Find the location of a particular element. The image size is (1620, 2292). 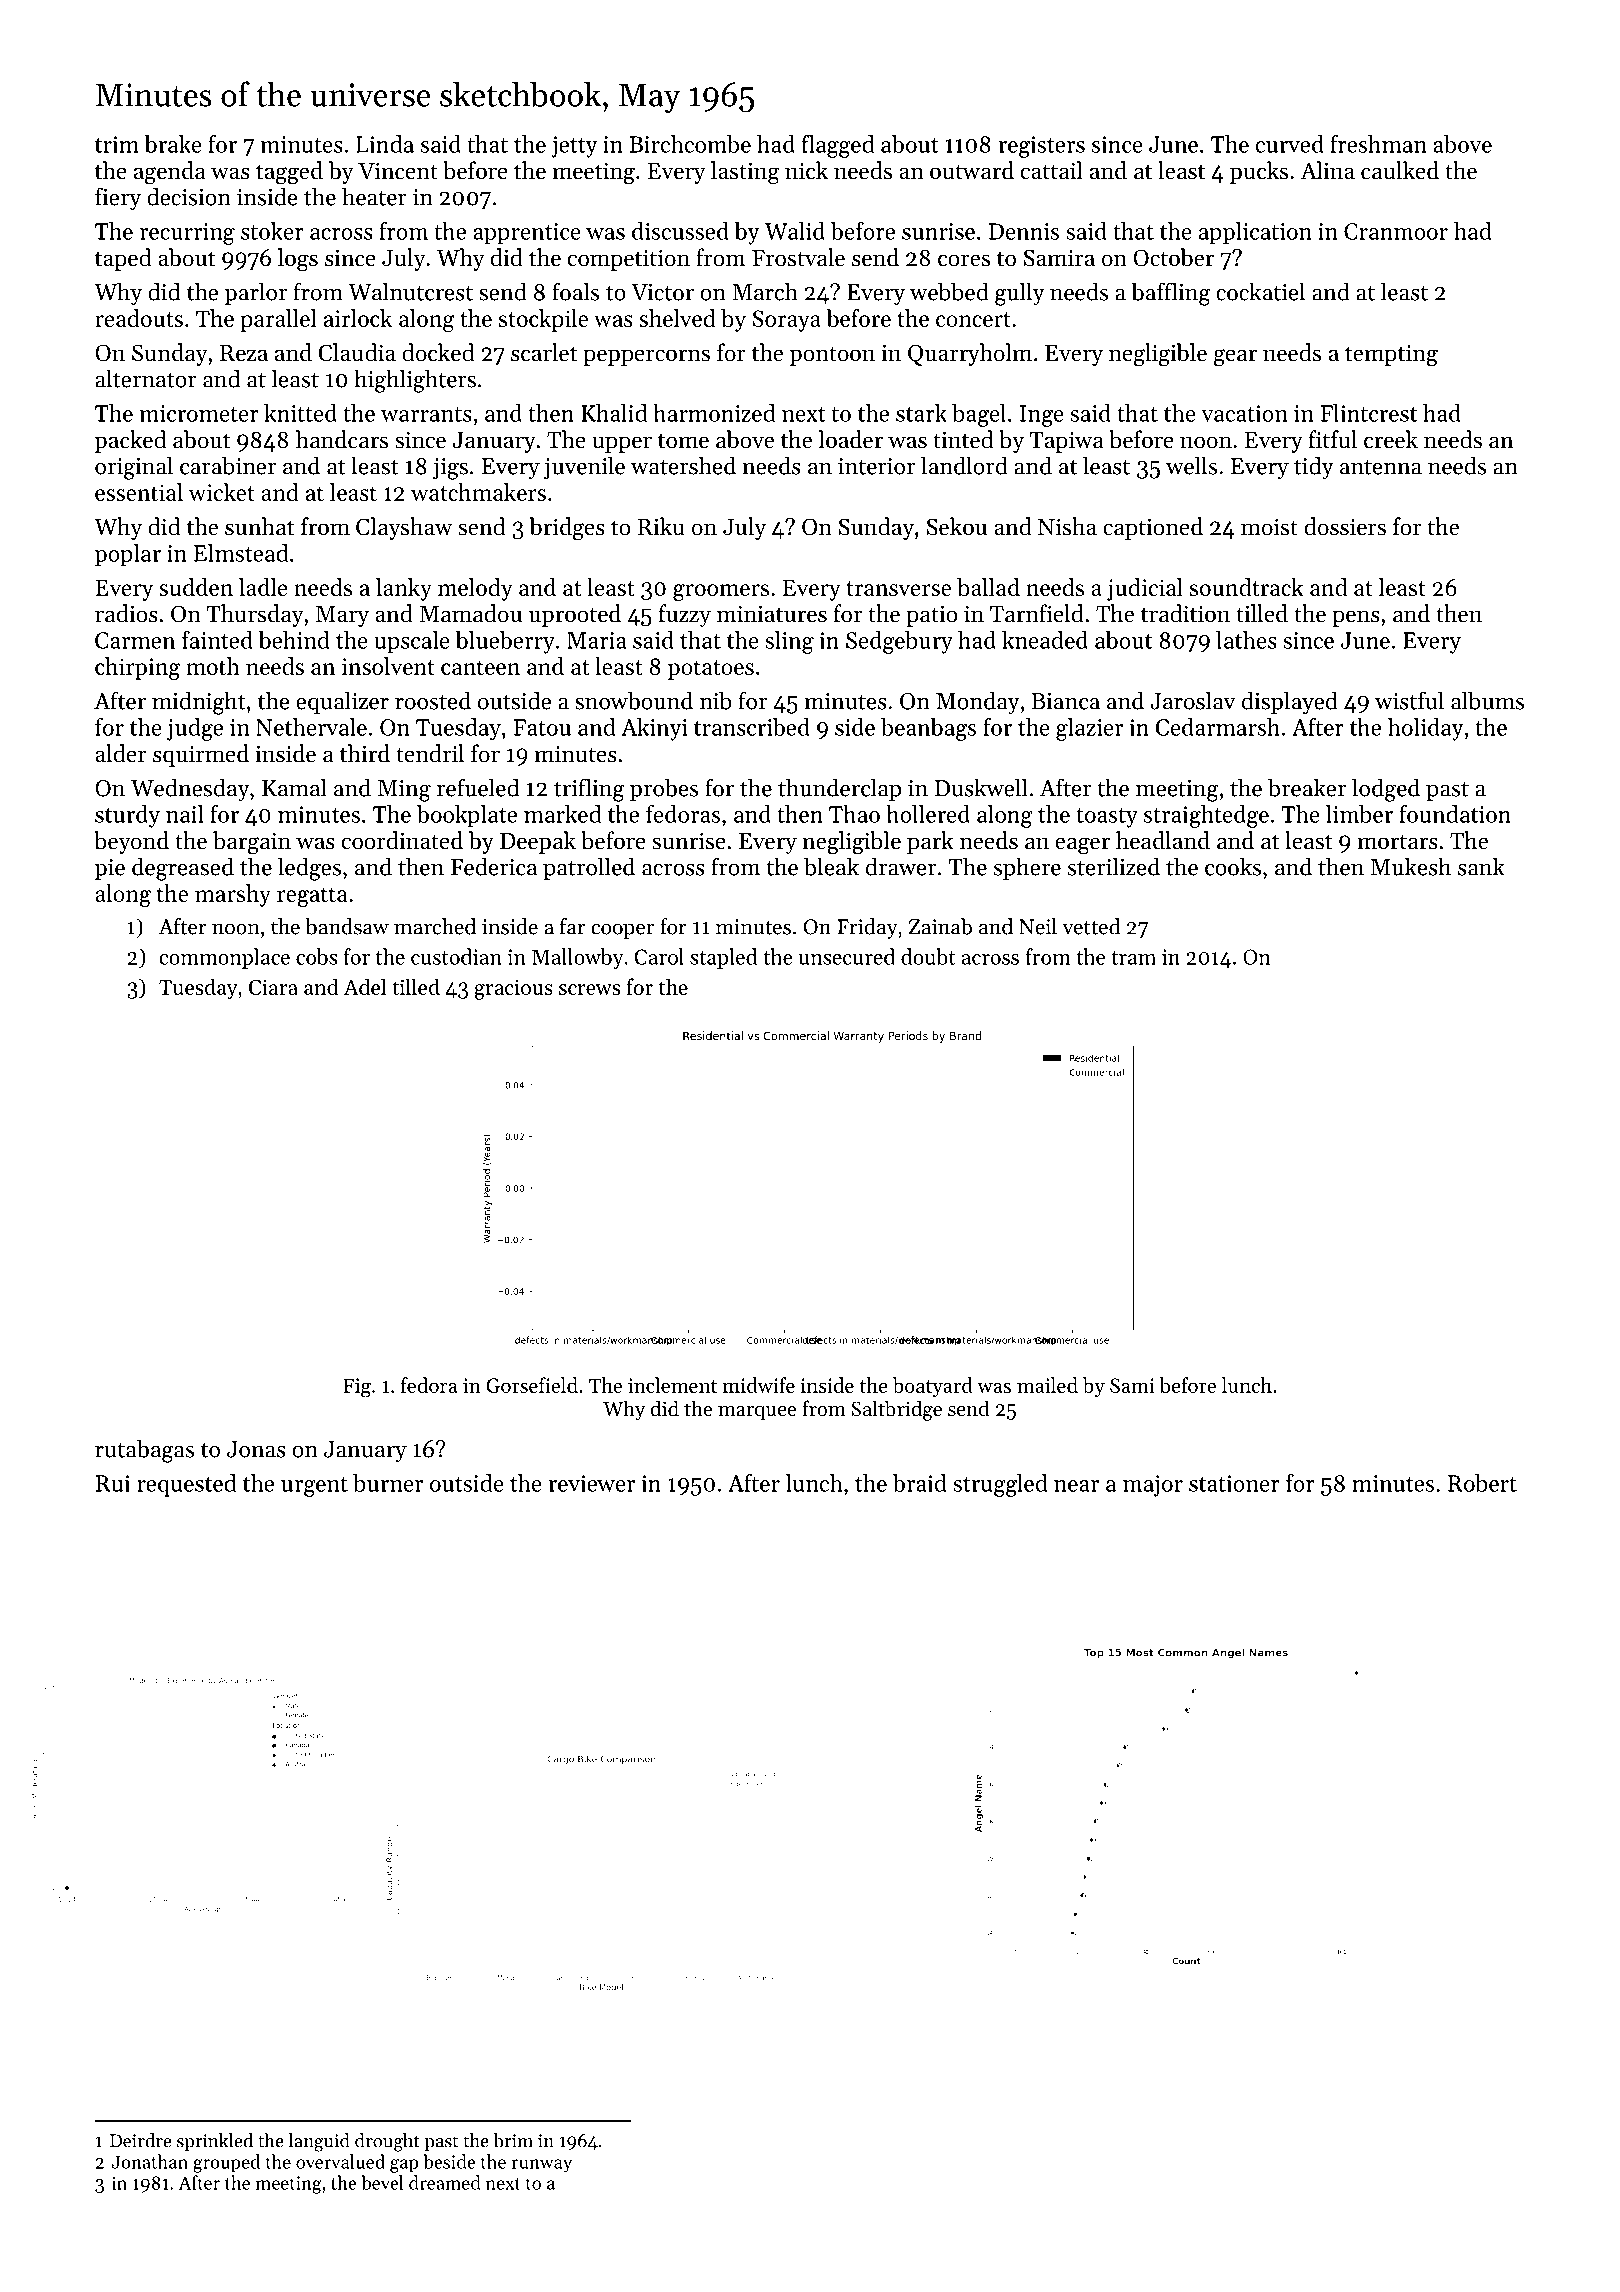

Sekou is located at coordinates (957, 526).
